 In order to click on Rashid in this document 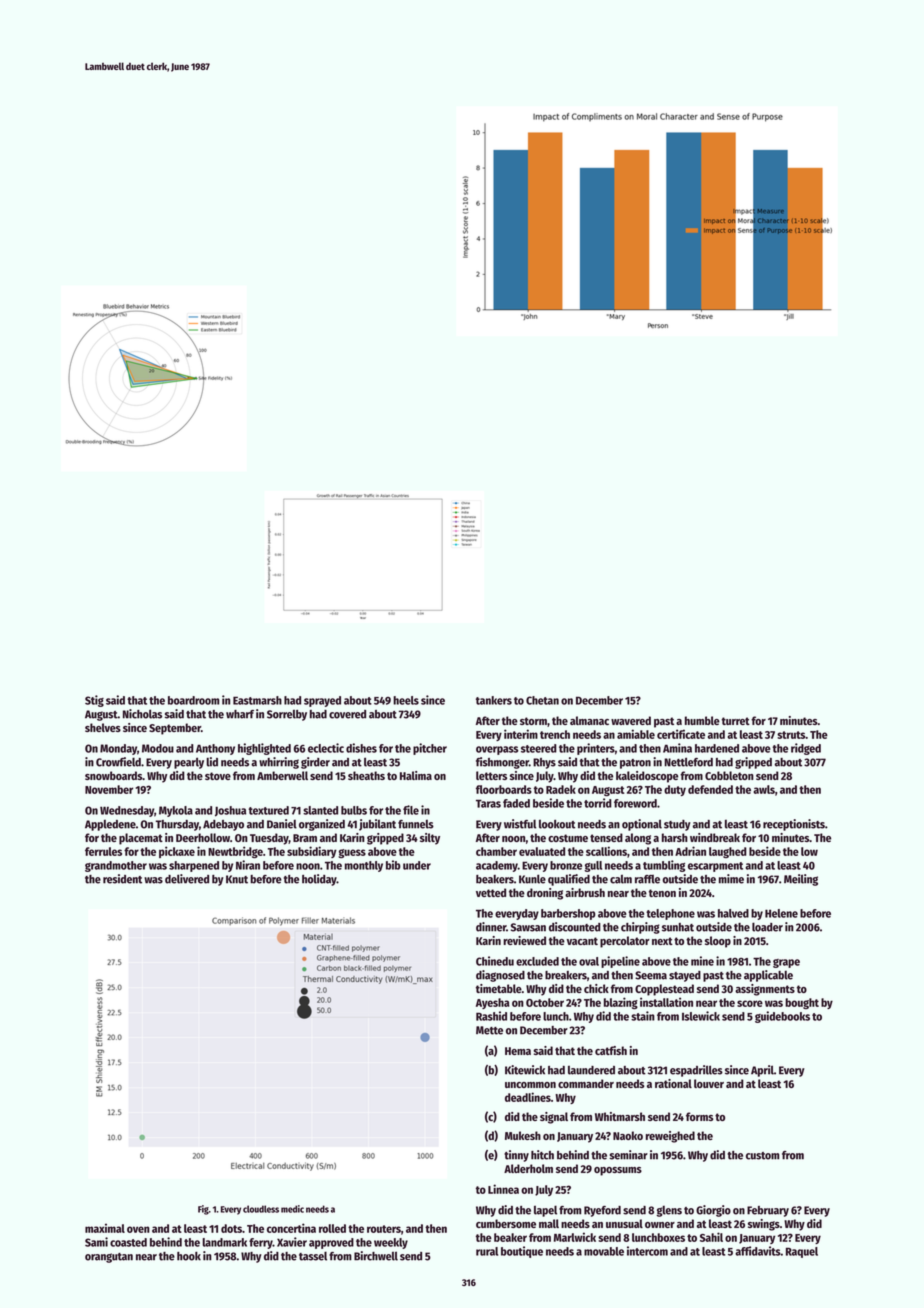, I will do `click(491, 1016)`.
